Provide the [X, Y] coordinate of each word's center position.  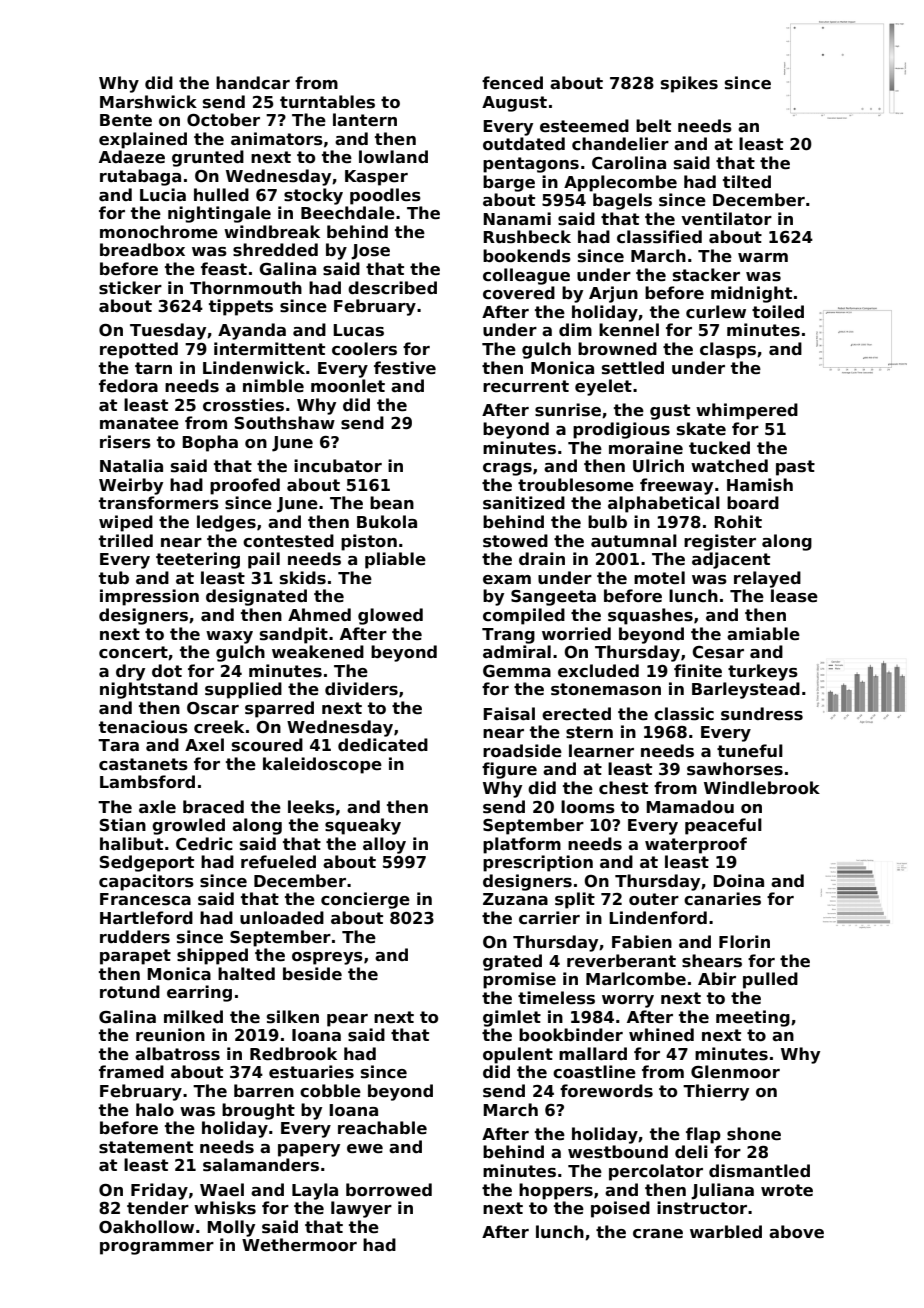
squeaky [363, 826]
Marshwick [148, 102]
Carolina [629, 163]
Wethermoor [299, 1245]
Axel [204, 745]
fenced [512, 83]
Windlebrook [762, 788]
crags [507, 469]
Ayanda [252, 331]
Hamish [760, 485]
